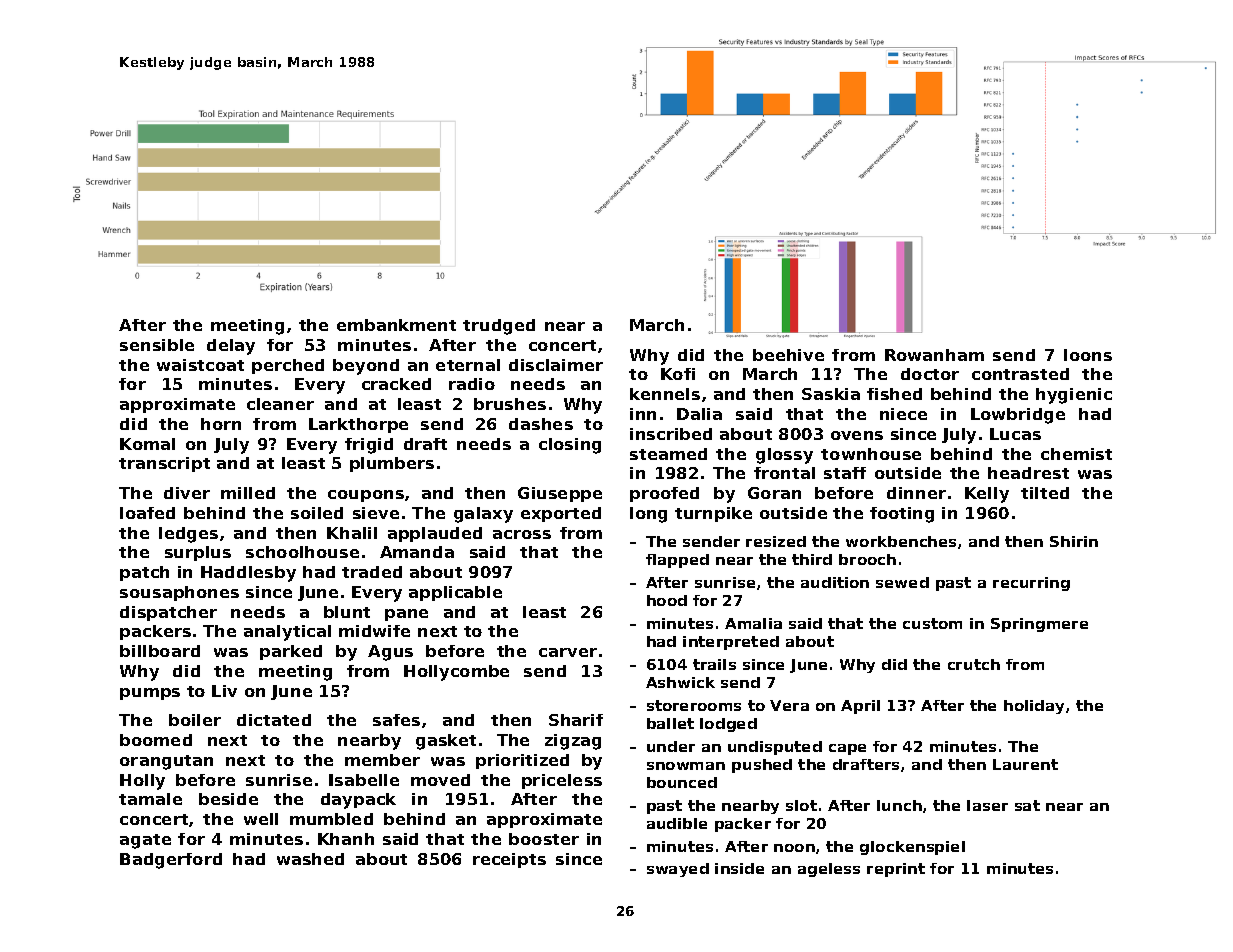 The image size is (1233, 952). What do you see at coordinates (934, 355) in the page?
I see `Rowanham` at bounding box center [934, 355].
